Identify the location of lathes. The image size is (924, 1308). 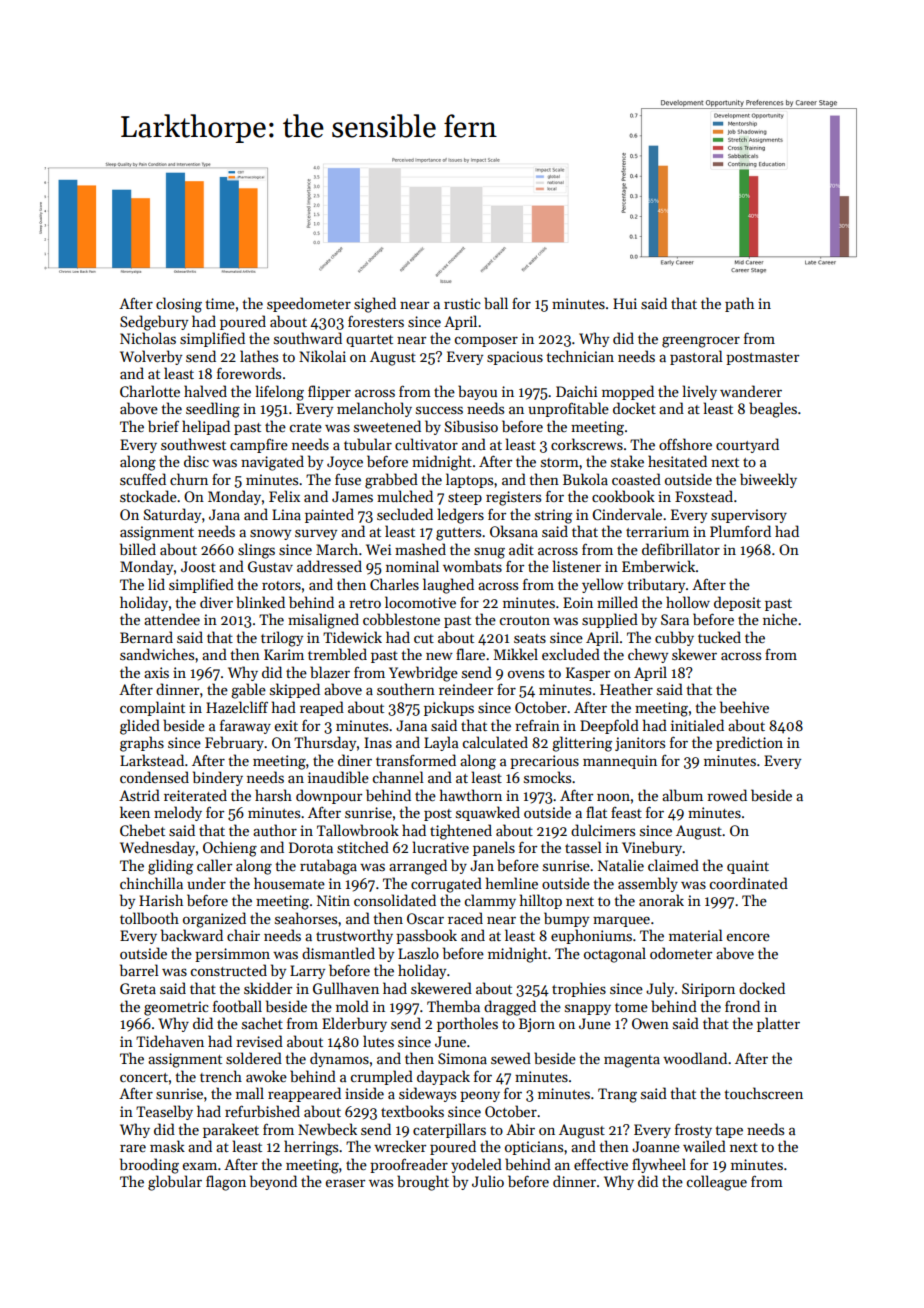
(259, 356).
